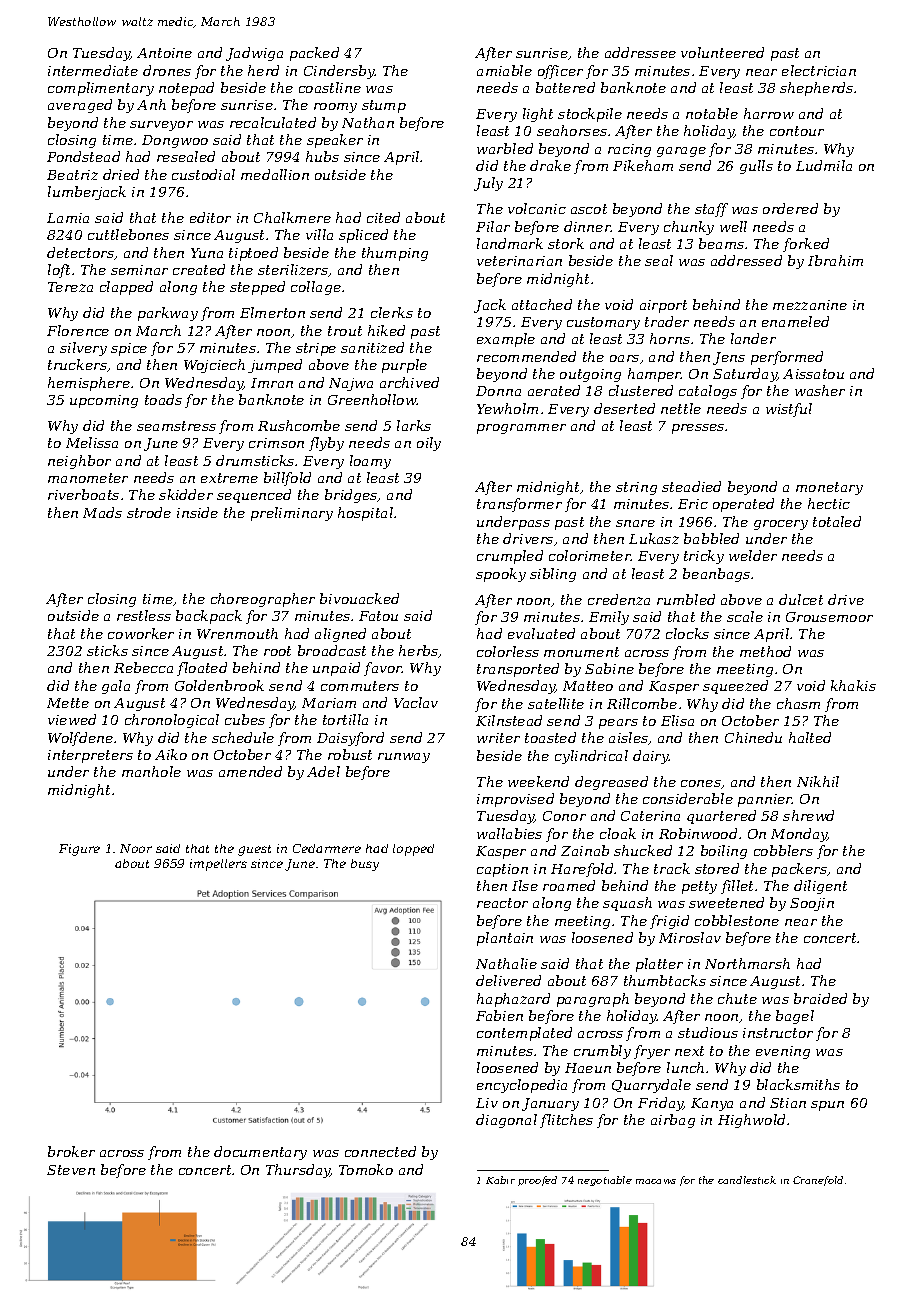 This page has height=1308, width=924. What do you see at coordinates (366, 1169) in the page?
I see `Tomoko` at bounding box center [366, 1169].
